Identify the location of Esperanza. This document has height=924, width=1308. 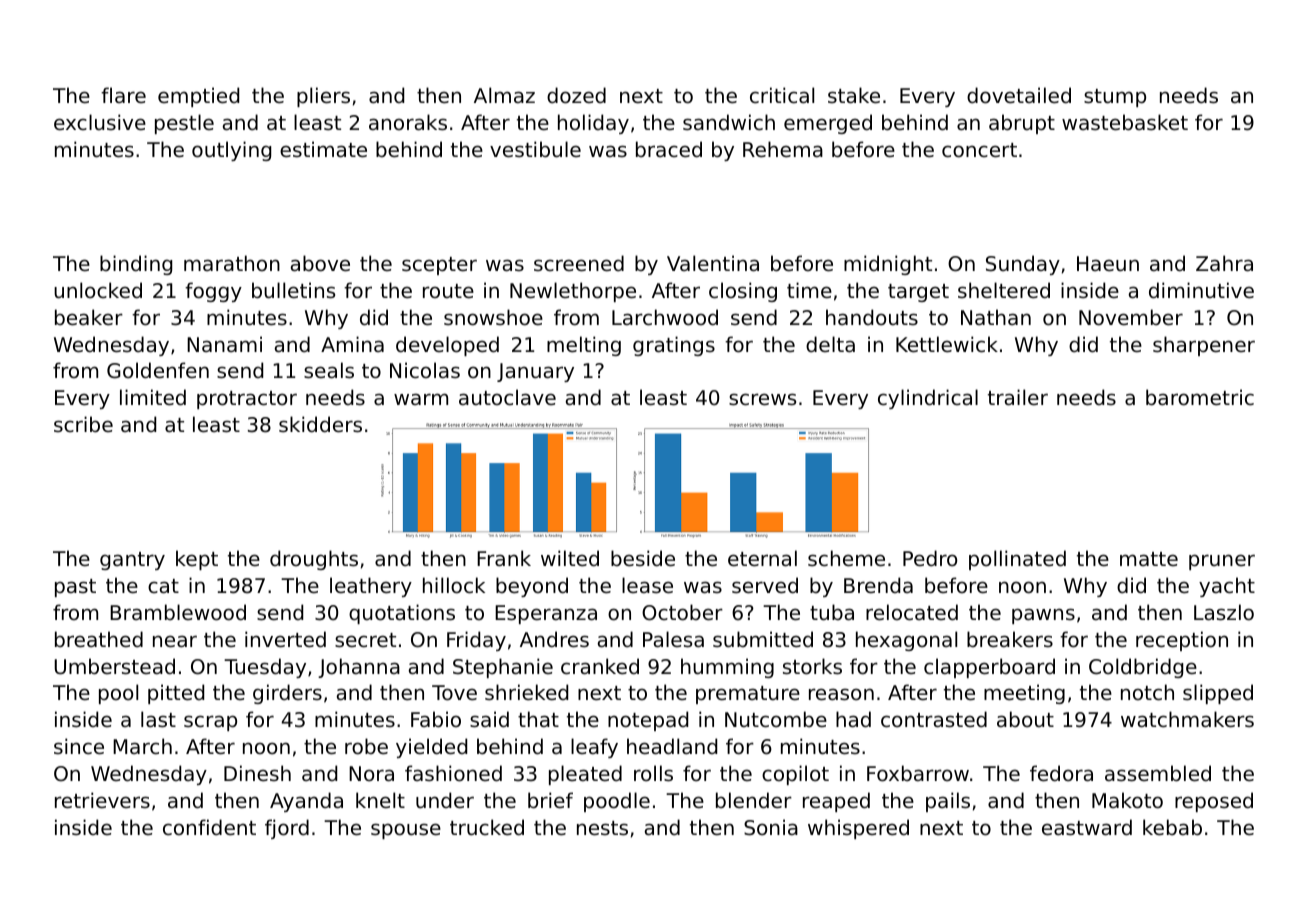
(546, 614).
